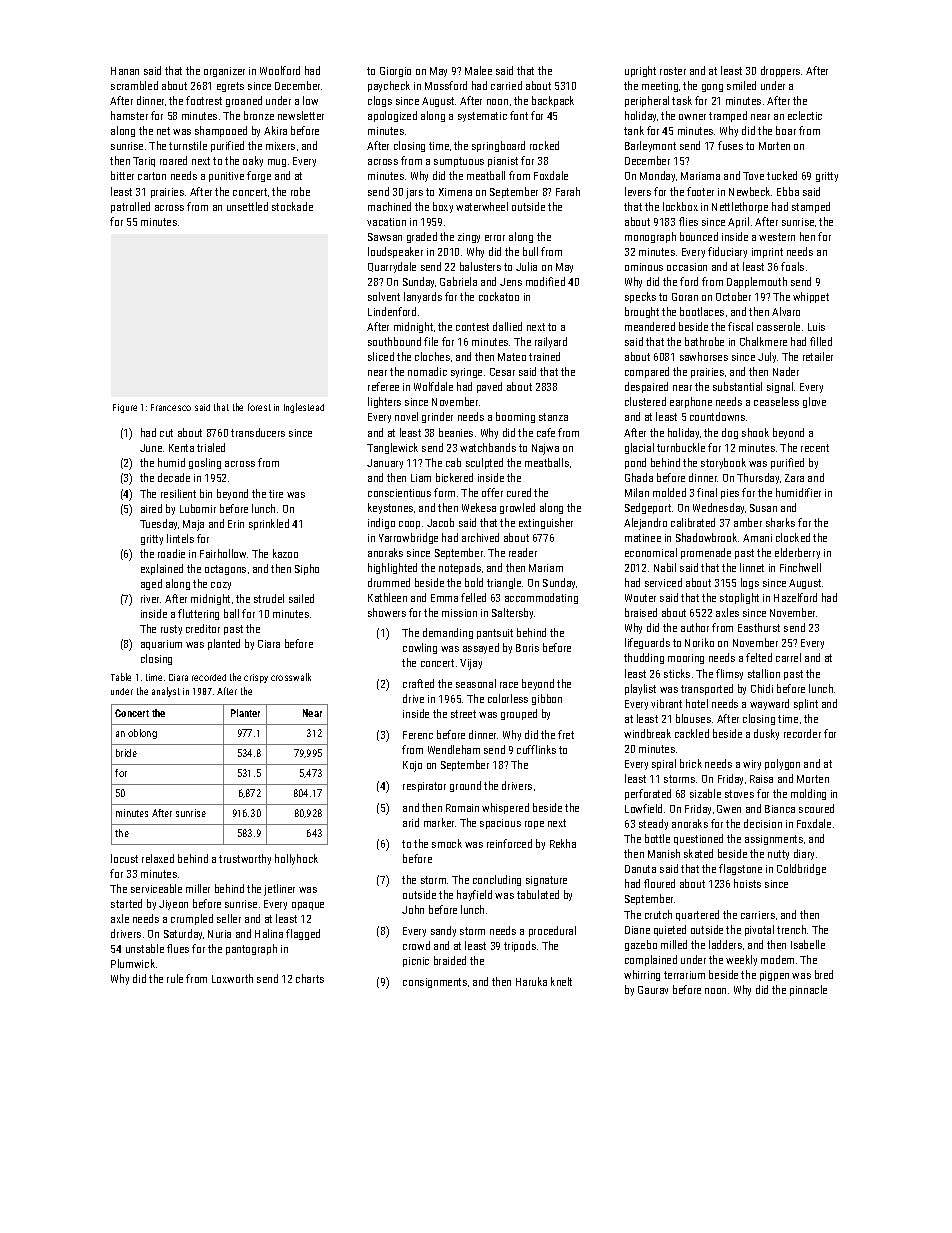 The image size is (952, 1233). Describe the element at coordinates (166, 692) in the page. I see `analyst` at that location.
